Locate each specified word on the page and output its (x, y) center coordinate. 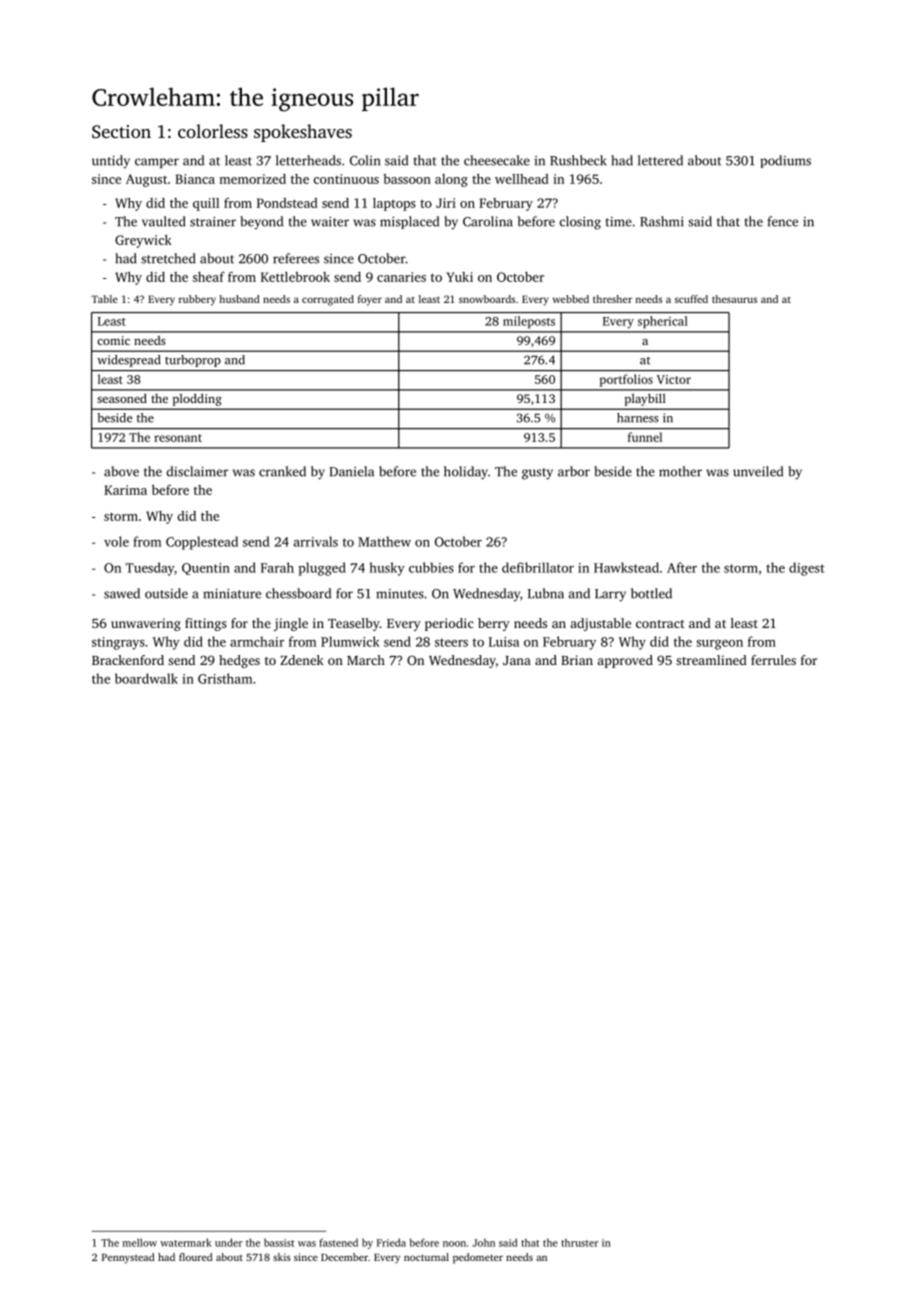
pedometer (478, 1258)
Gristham (225, 678)
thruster (579, 1243)
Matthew (384, 541)
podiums (785, 161)
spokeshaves (303, 133)
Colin (365, 160)
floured (195, 1257)
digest (807, 569)
